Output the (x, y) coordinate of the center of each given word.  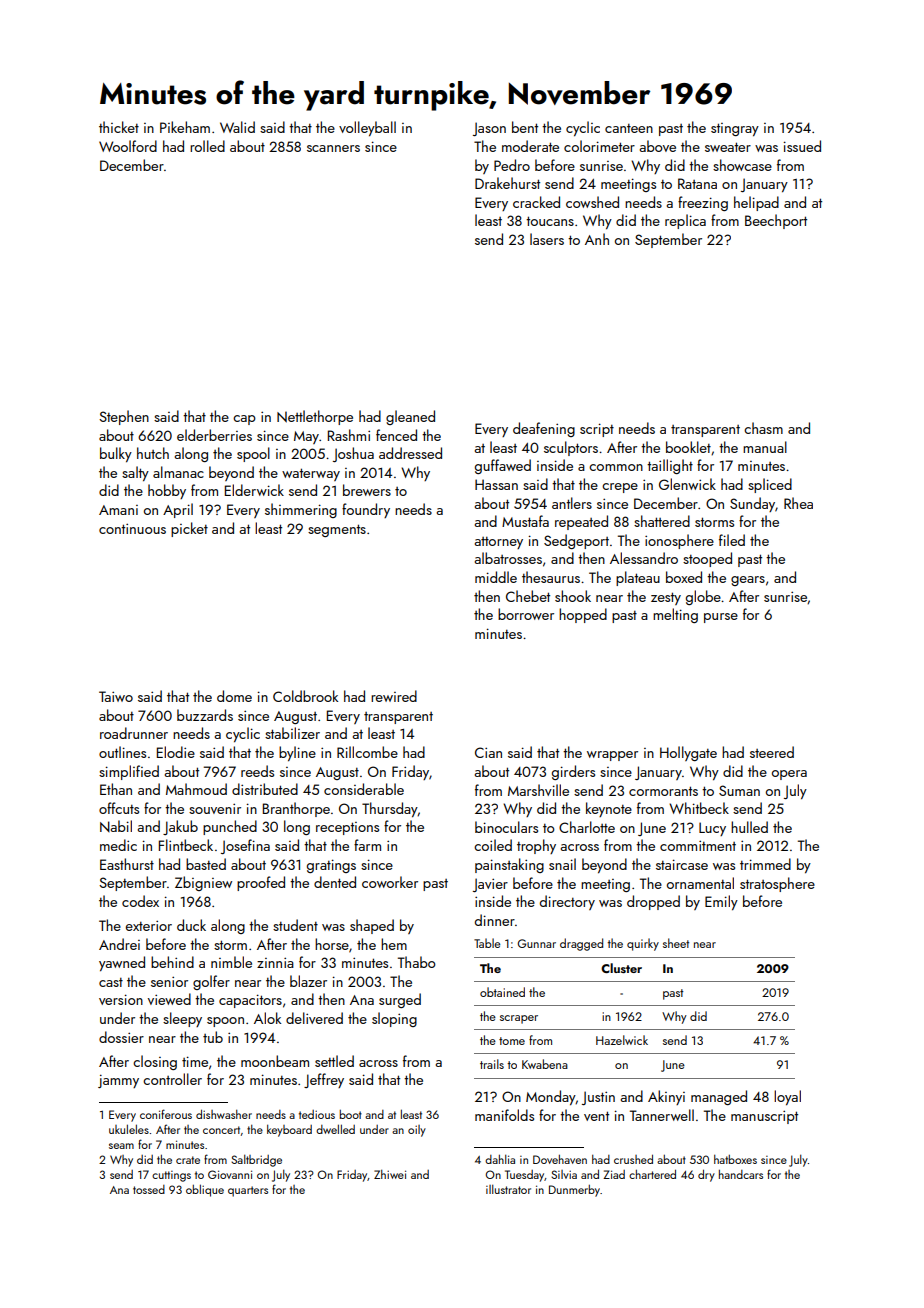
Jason (489, 129)
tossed (149, 1189)
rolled (207, 146)
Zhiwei (390, 1174)
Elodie (176, 752)
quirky (643, 944)
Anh (597, 239)
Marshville (538, 790)
